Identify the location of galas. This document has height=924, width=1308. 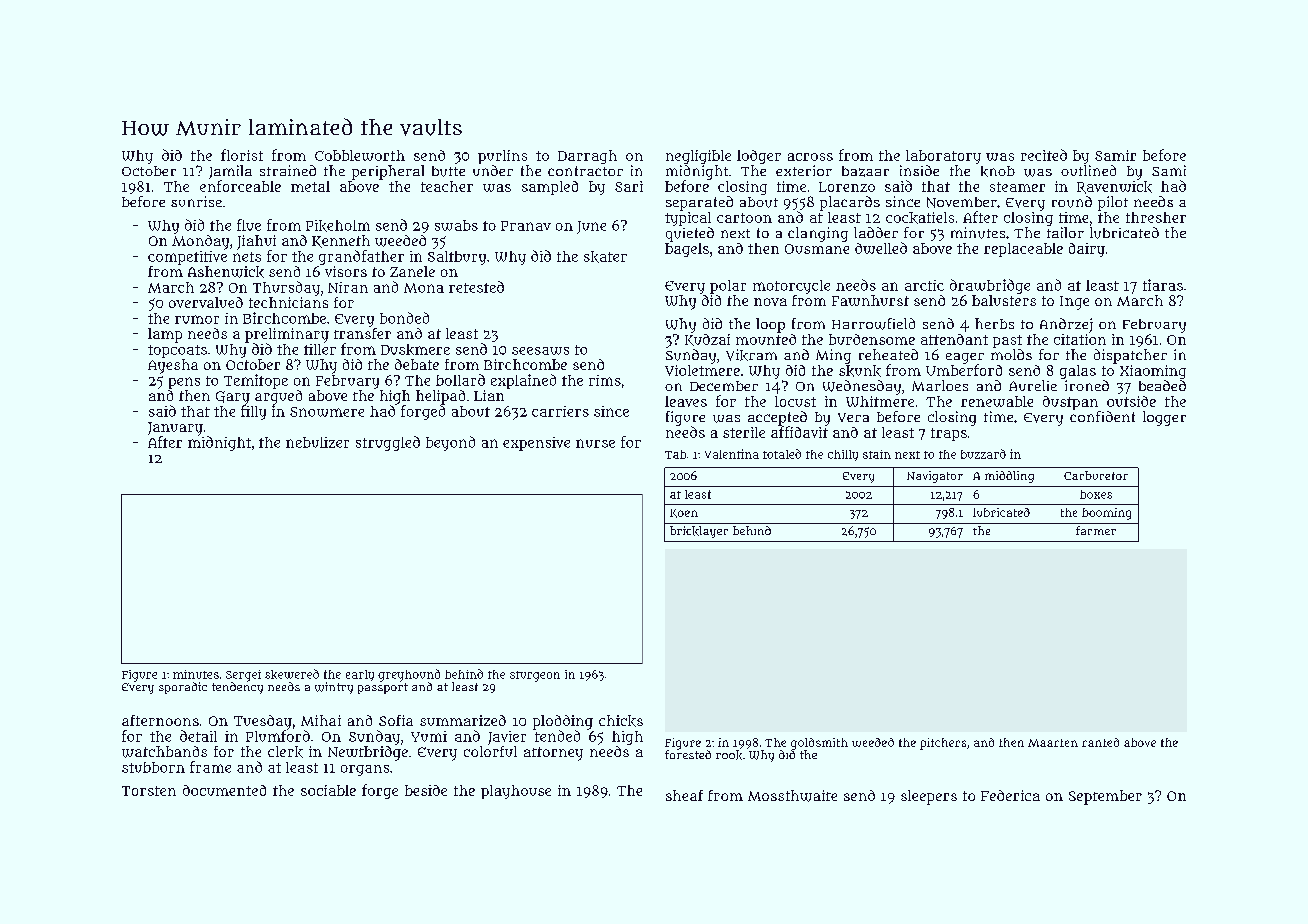
(1078, 372).
